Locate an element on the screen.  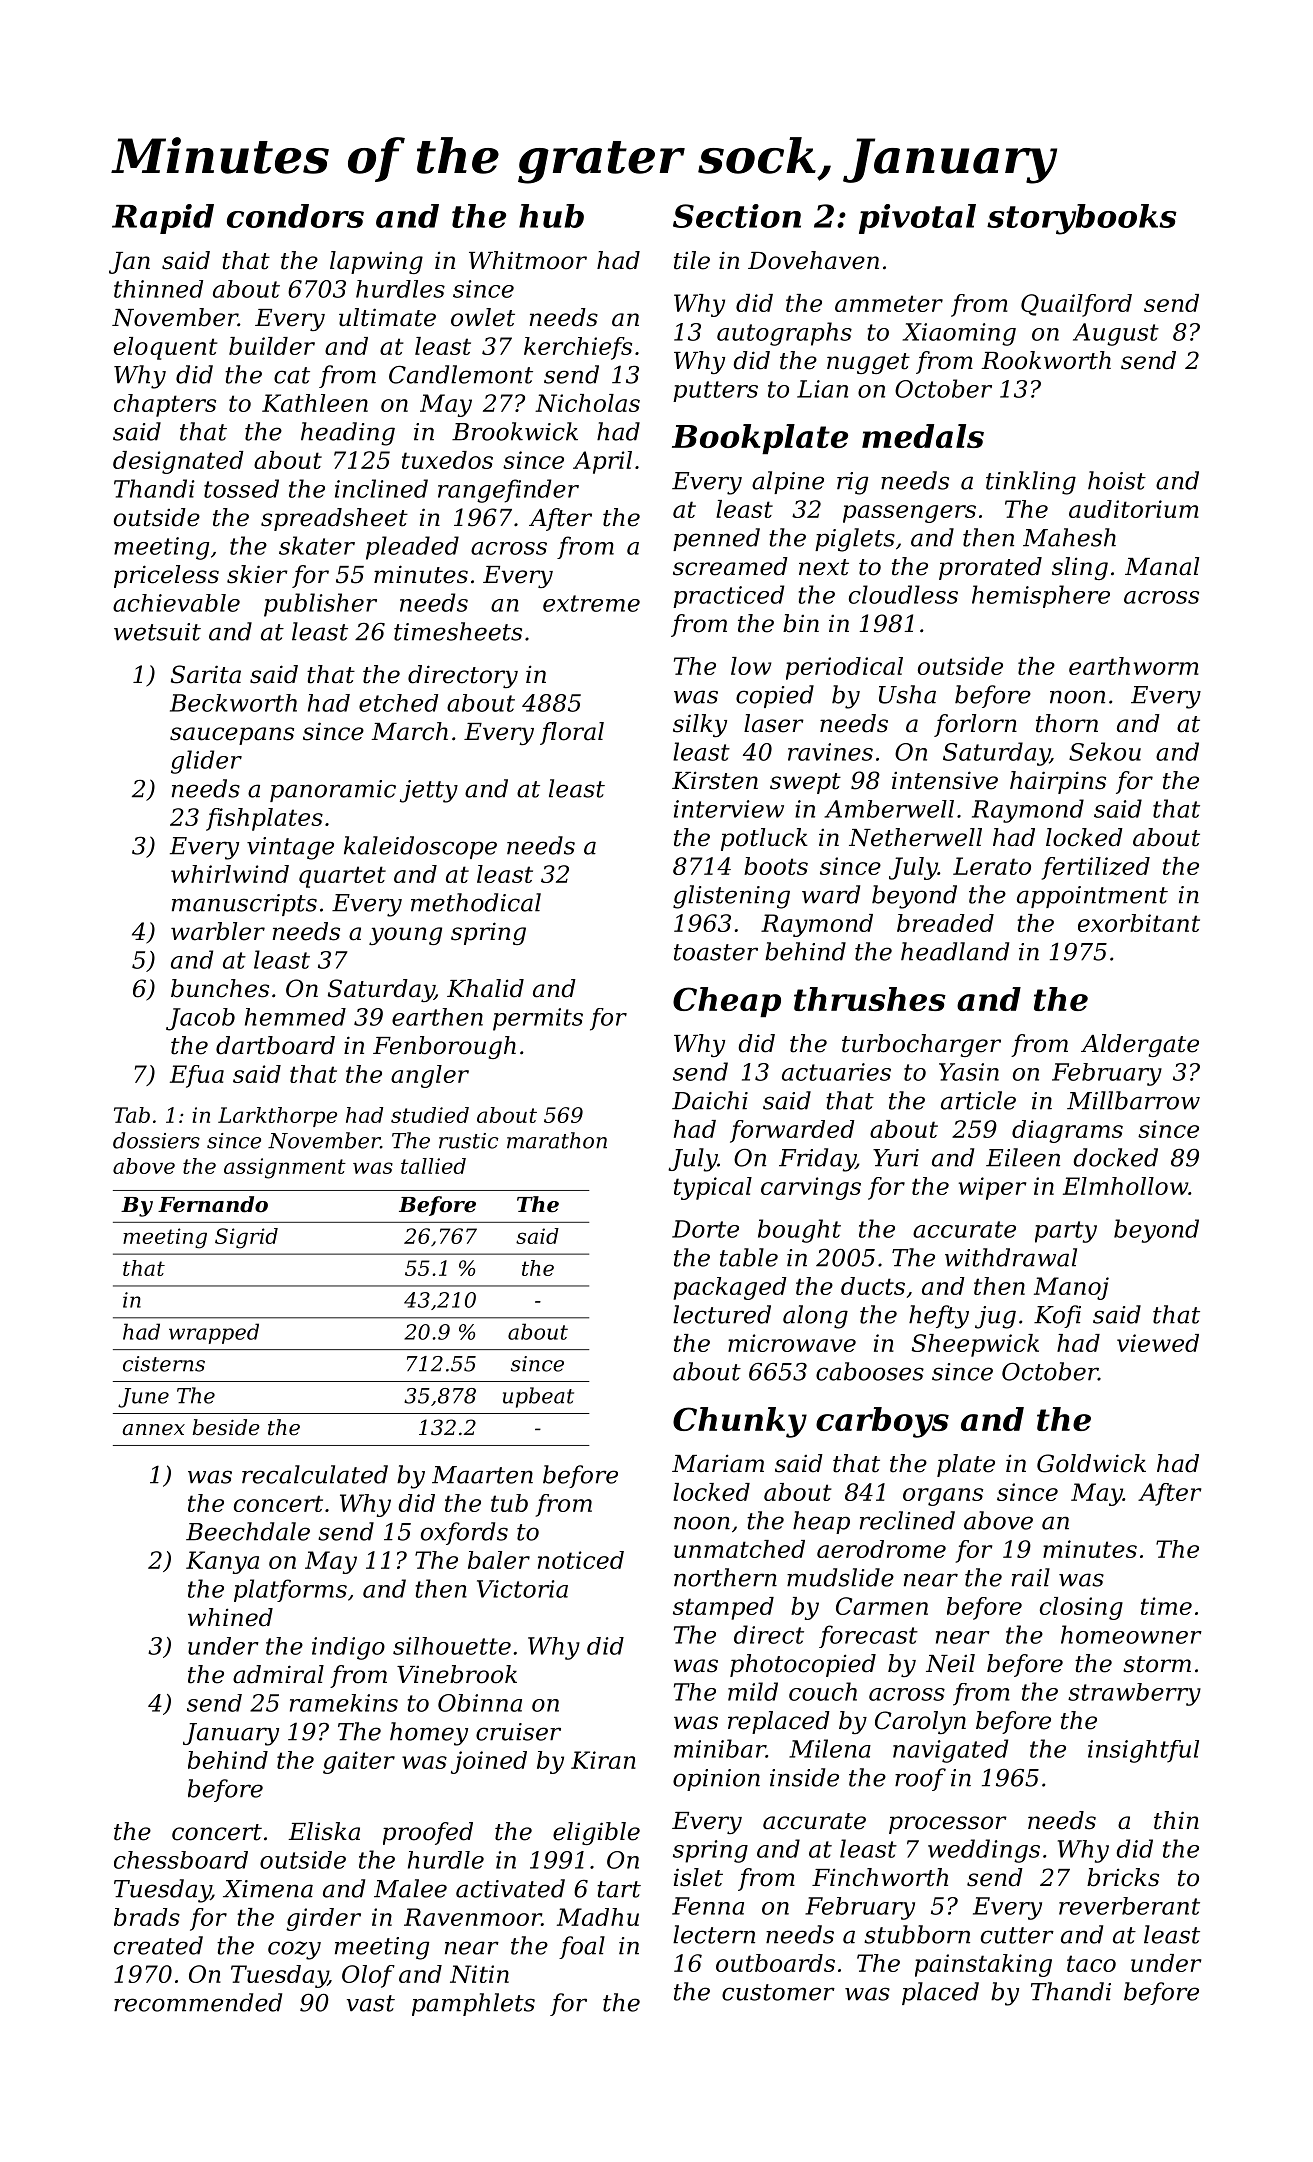
Rapid is located at coordinates (163, 219).
